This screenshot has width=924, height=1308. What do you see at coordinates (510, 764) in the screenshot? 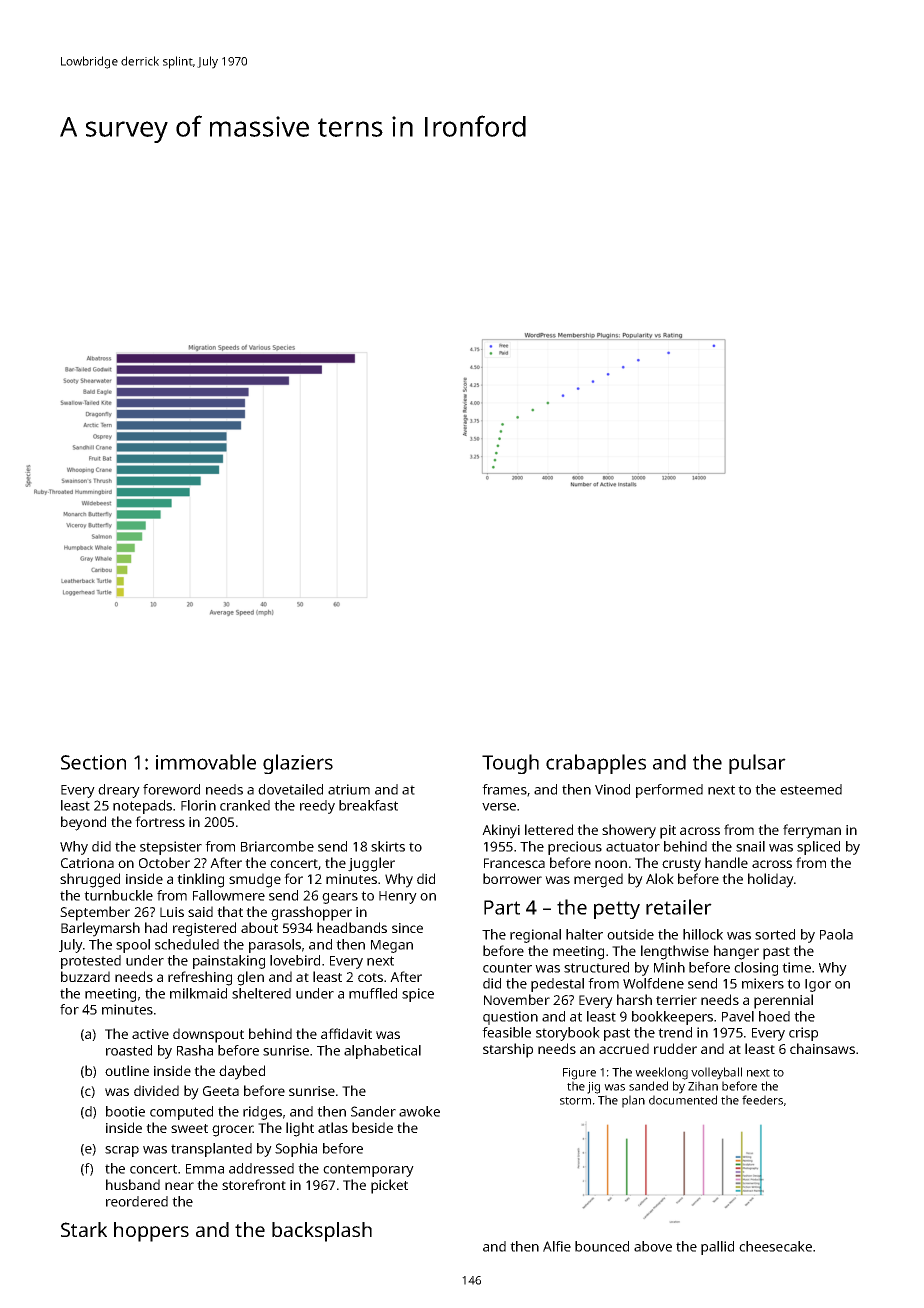
I see `Tough` at bounding box center [510, 764].
